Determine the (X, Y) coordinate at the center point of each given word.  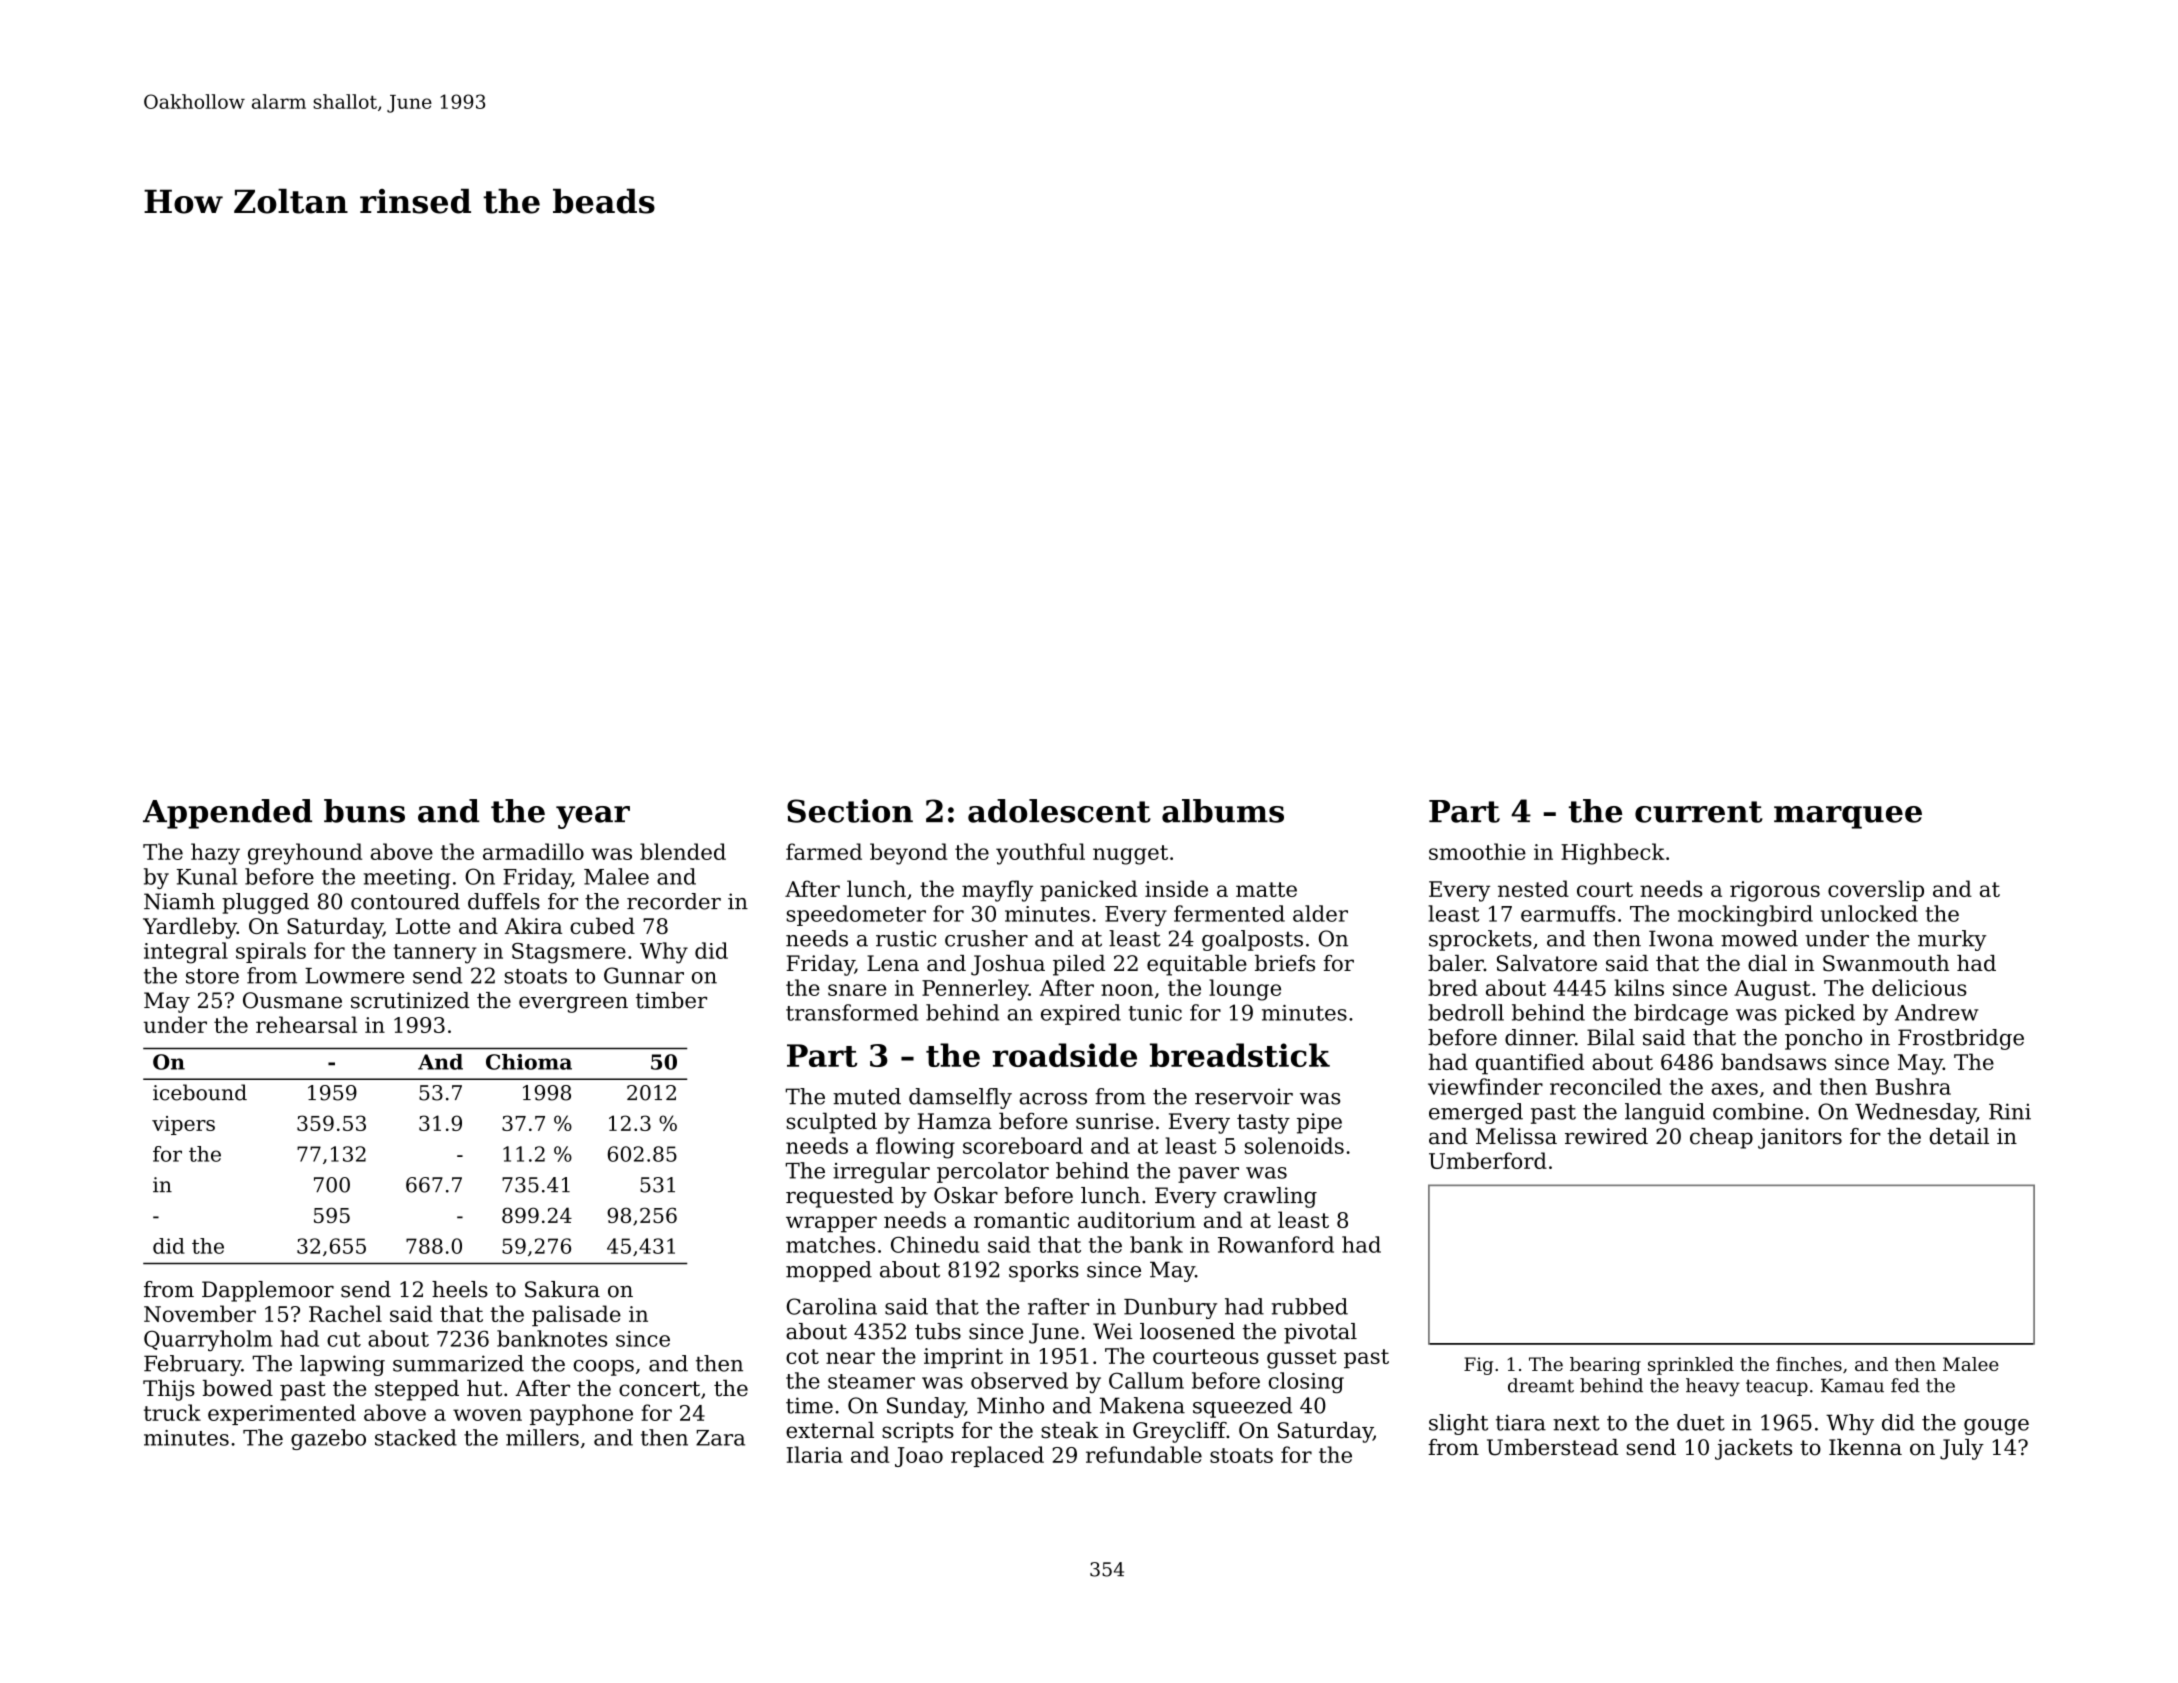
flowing (915, 1148)
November (200, 1313)
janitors (1800, 1138)
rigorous (1775, 891)
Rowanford (1276, 1244)
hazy (215, 854)
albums (1223, 811)
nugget (1130, 855)
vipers (183, 1125)
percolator (993, 1172)
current (1699, 812)
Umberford (1488, 1160)
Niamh (179, 901)
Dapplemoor (268, 1291)
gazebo (328, 1439)
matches (830, 1244)
